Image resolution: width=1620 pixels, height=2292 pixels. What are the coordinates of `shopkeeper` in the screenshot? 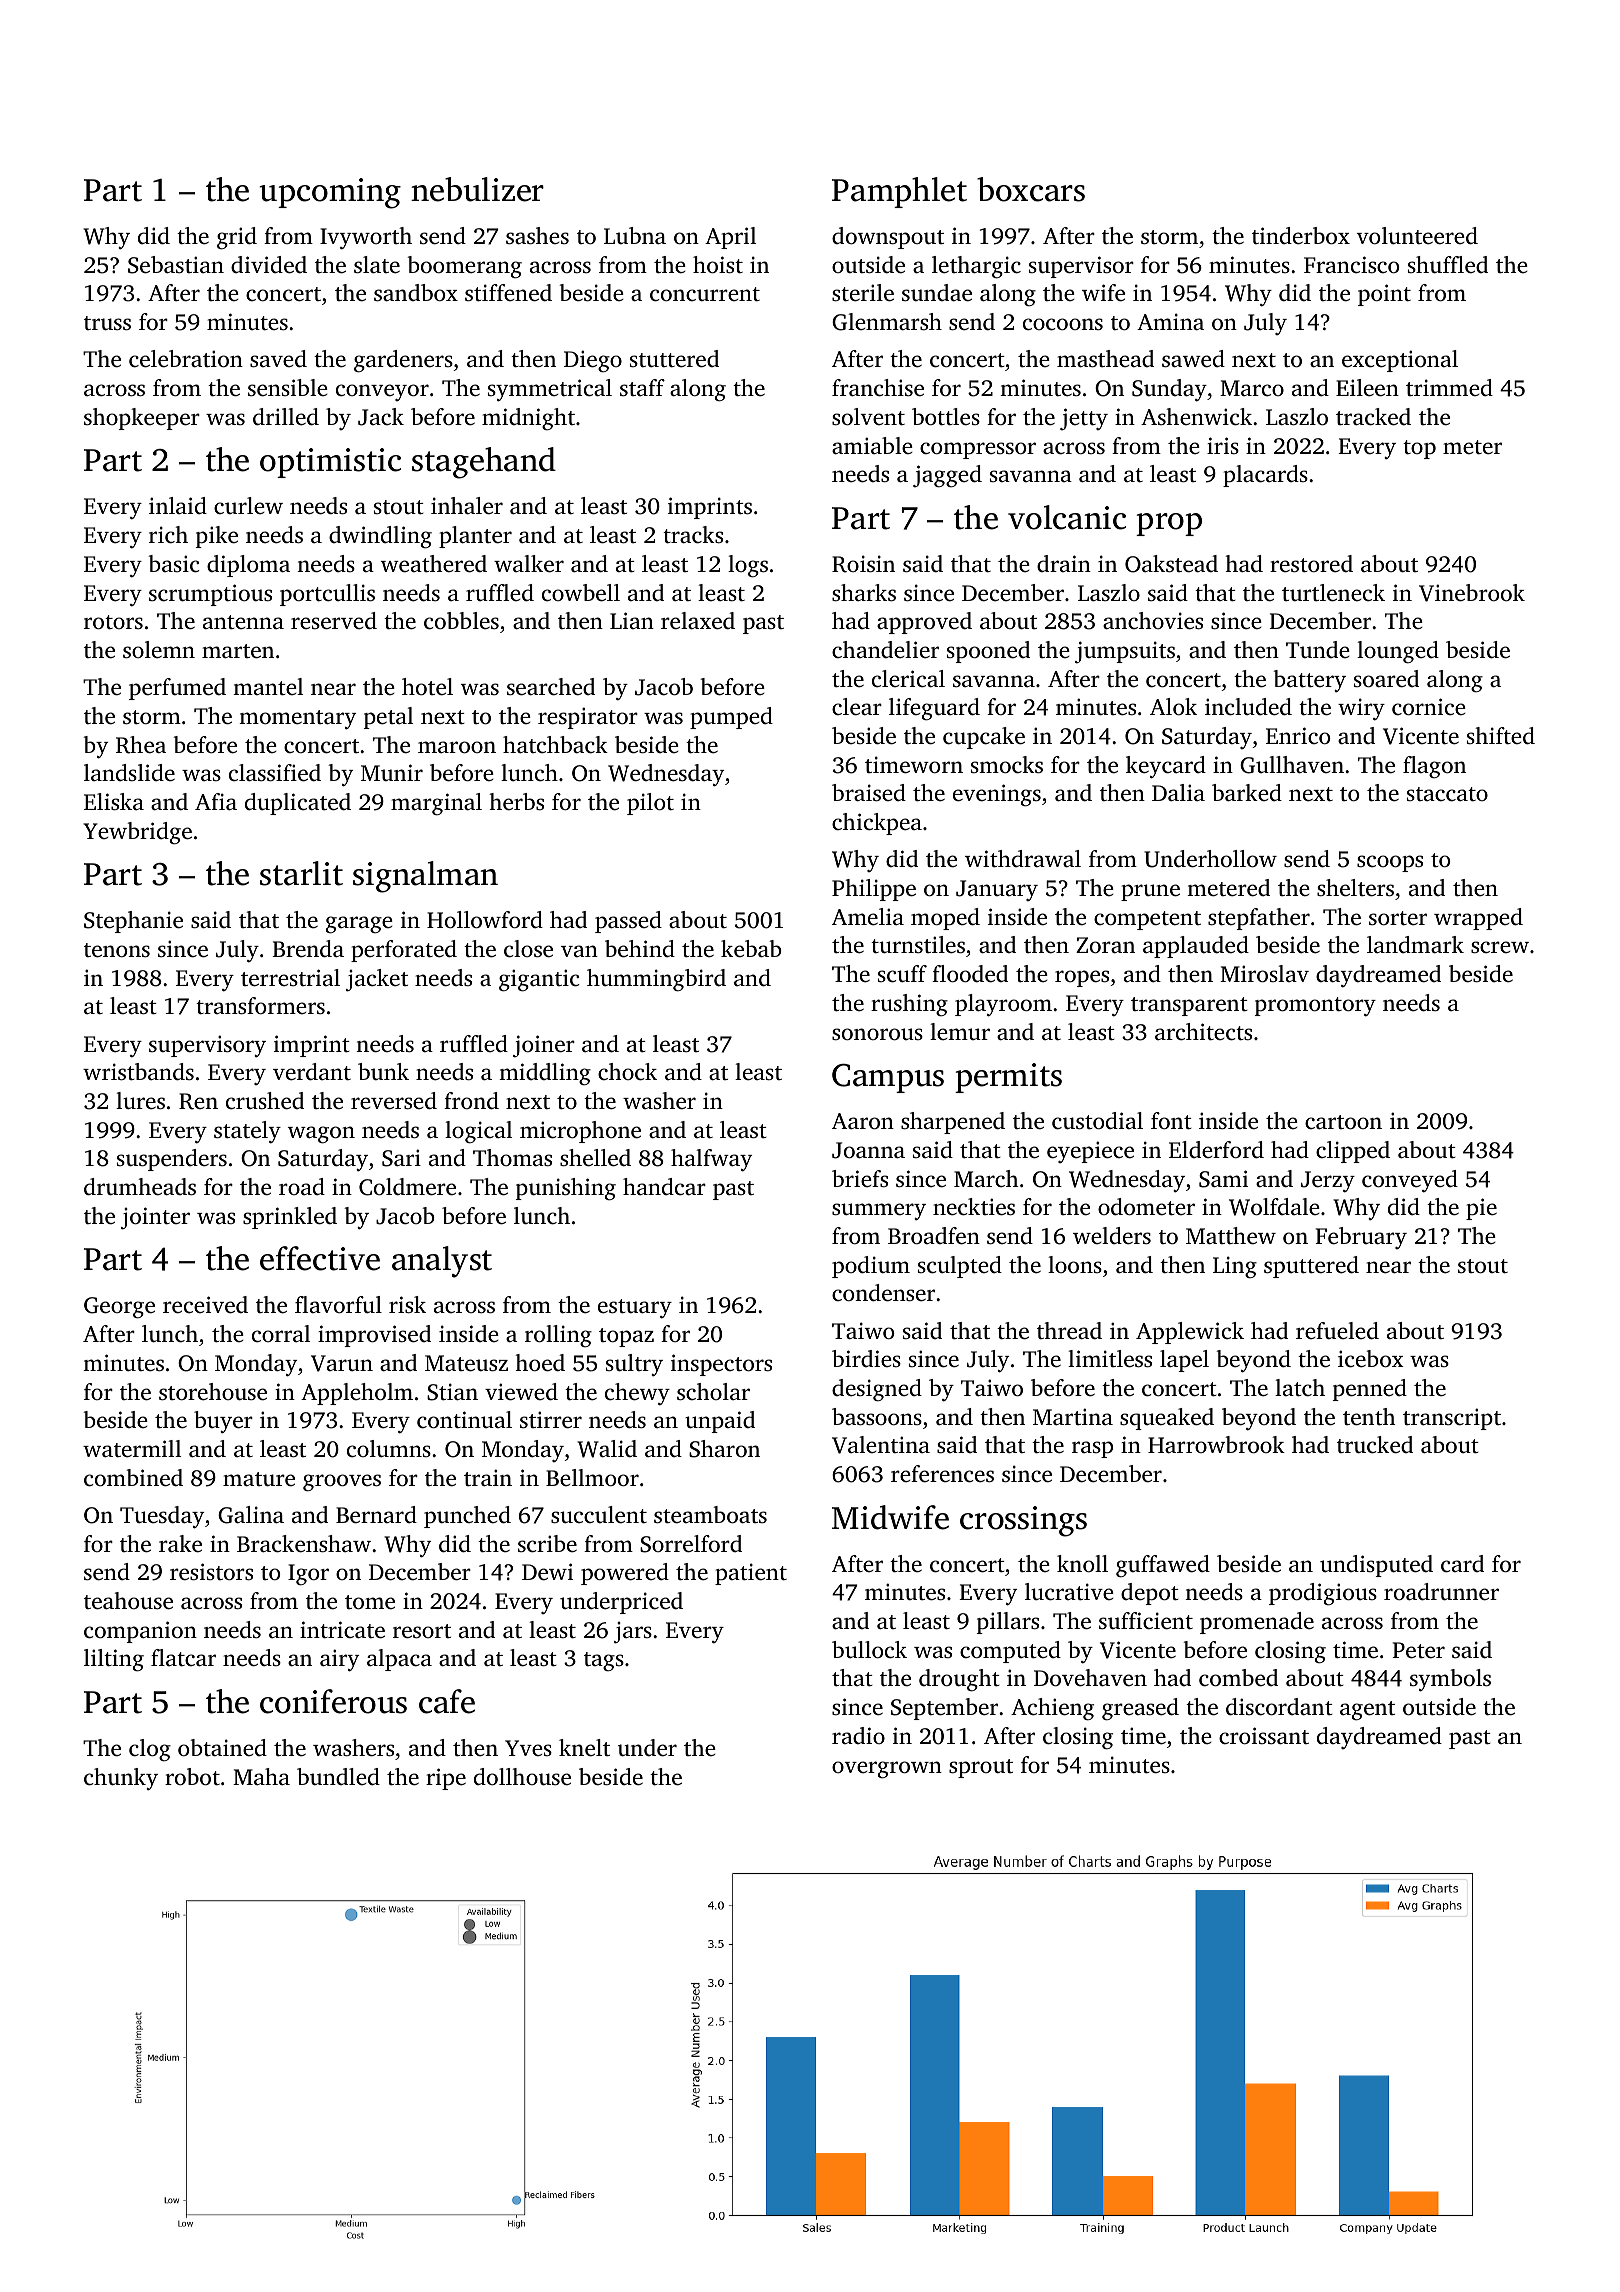 It's located at (142, 419).
